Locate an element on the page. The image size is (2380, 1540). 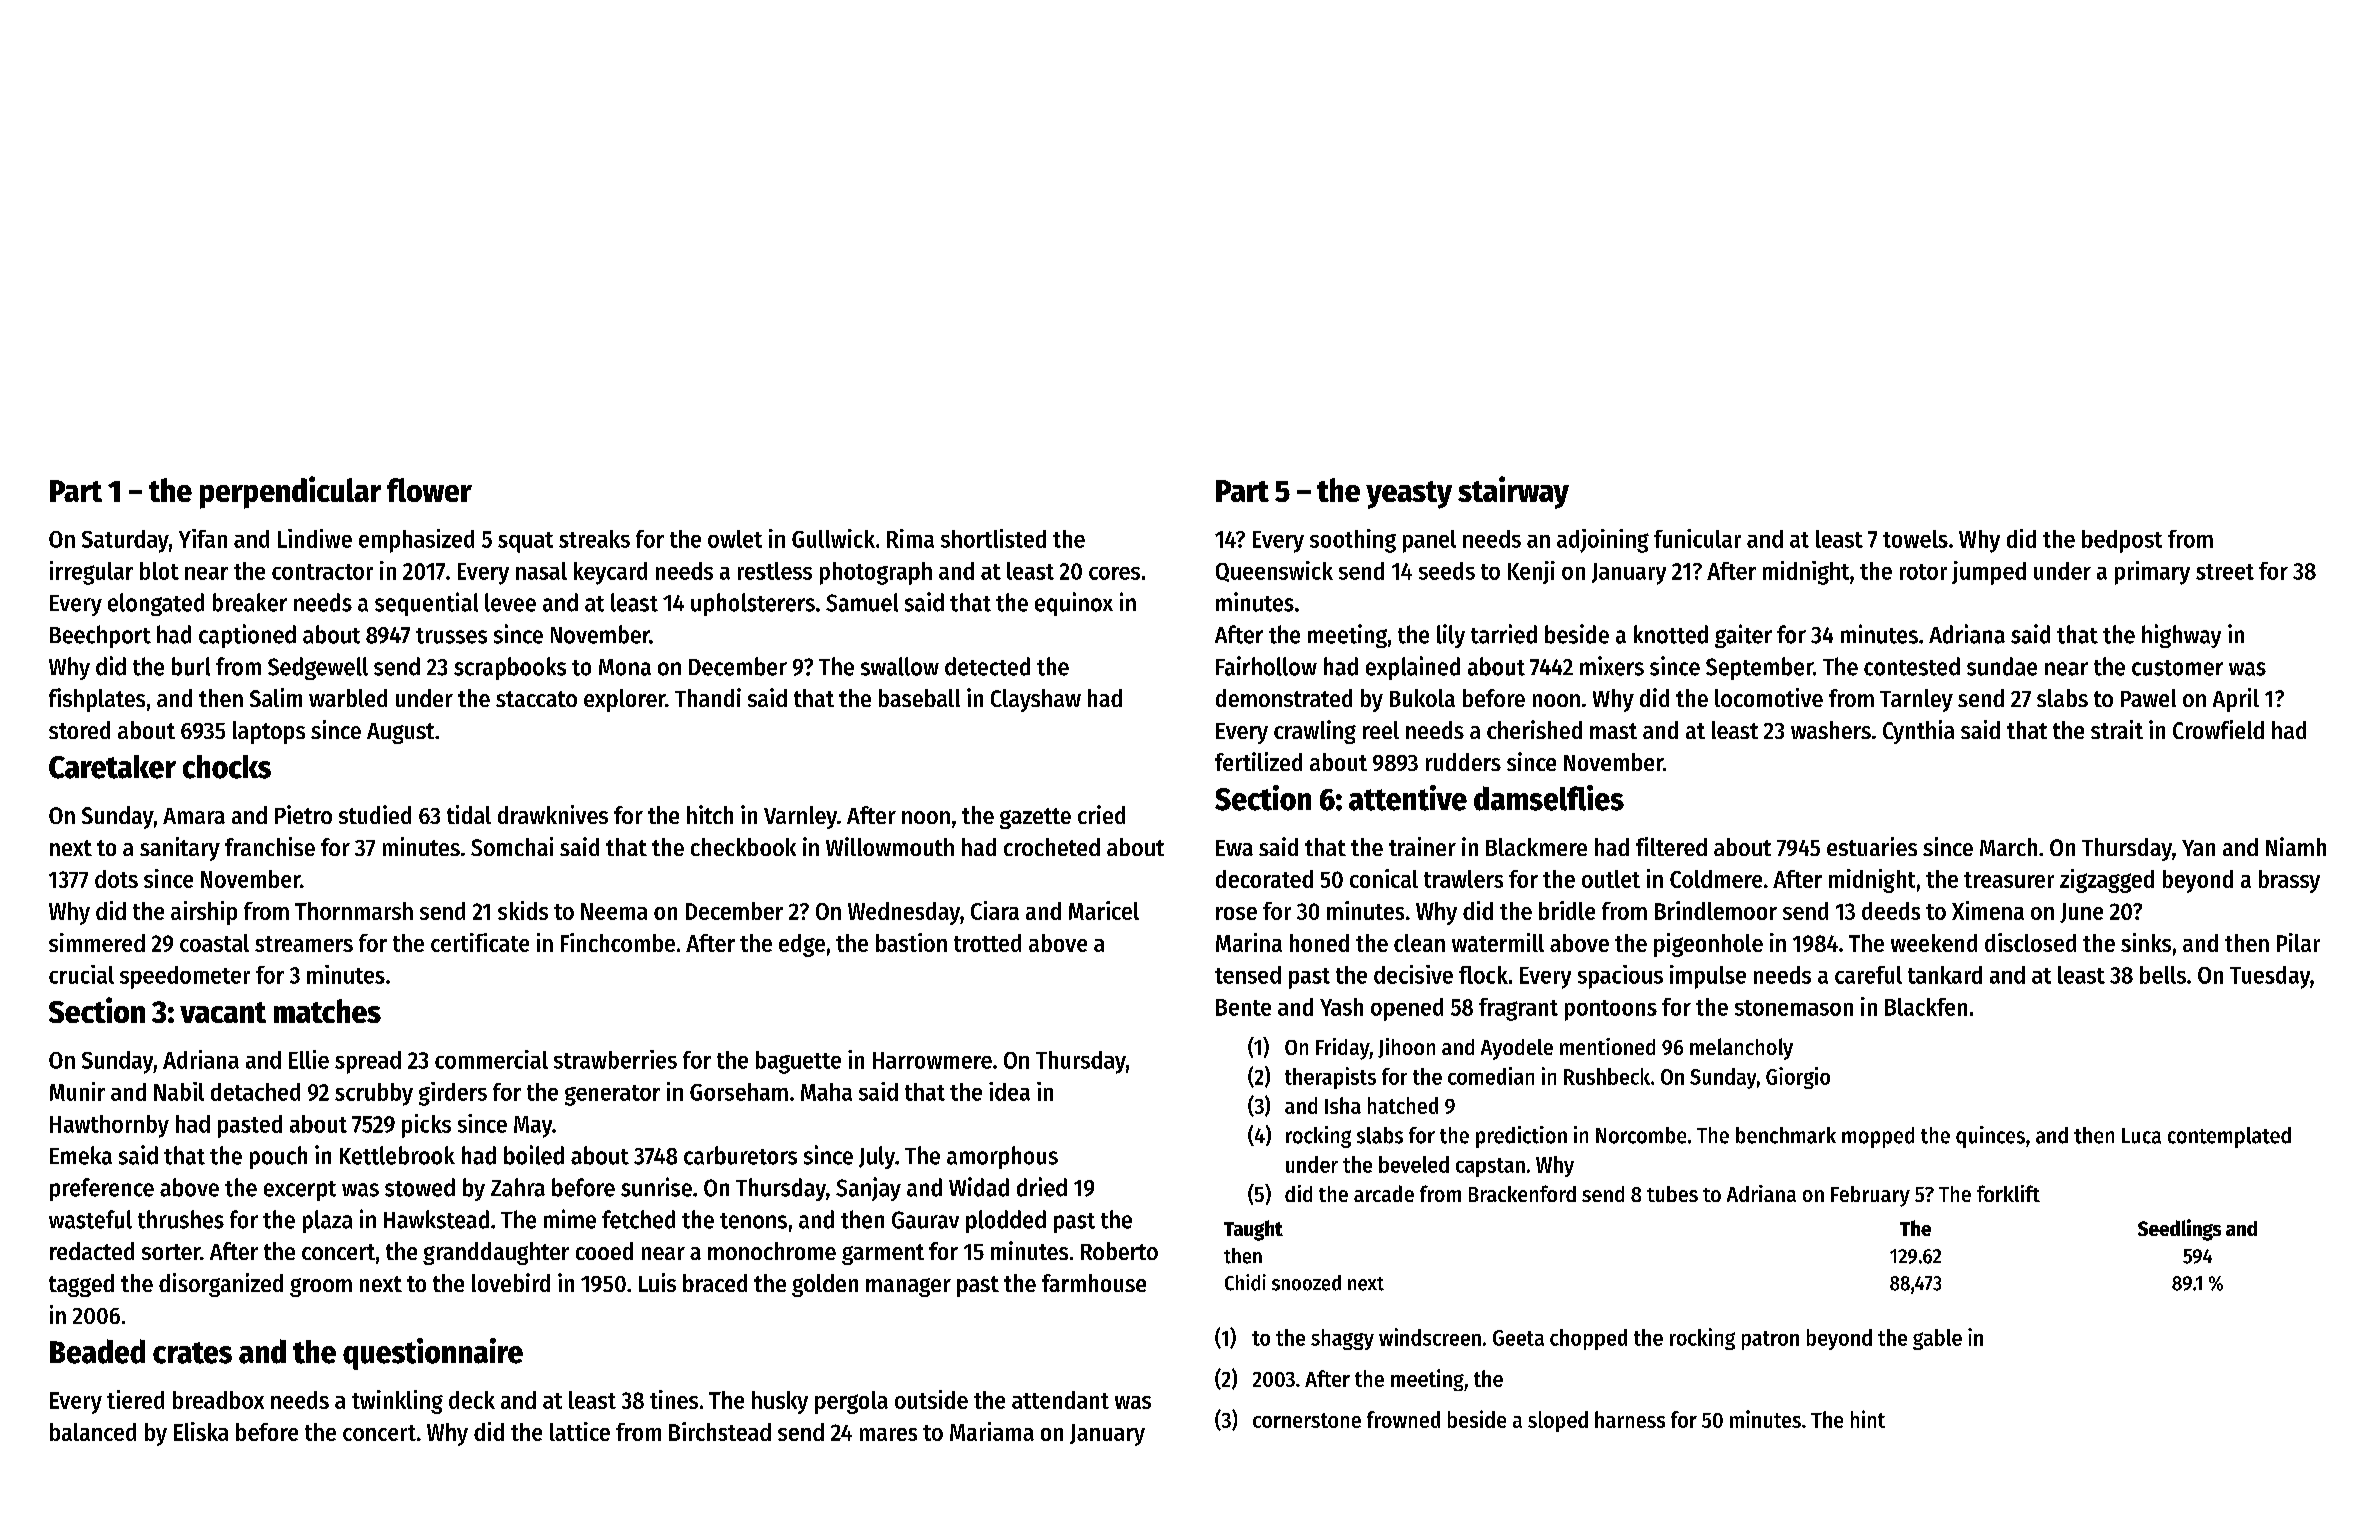
Salim is located at coordinates (276, 697).
